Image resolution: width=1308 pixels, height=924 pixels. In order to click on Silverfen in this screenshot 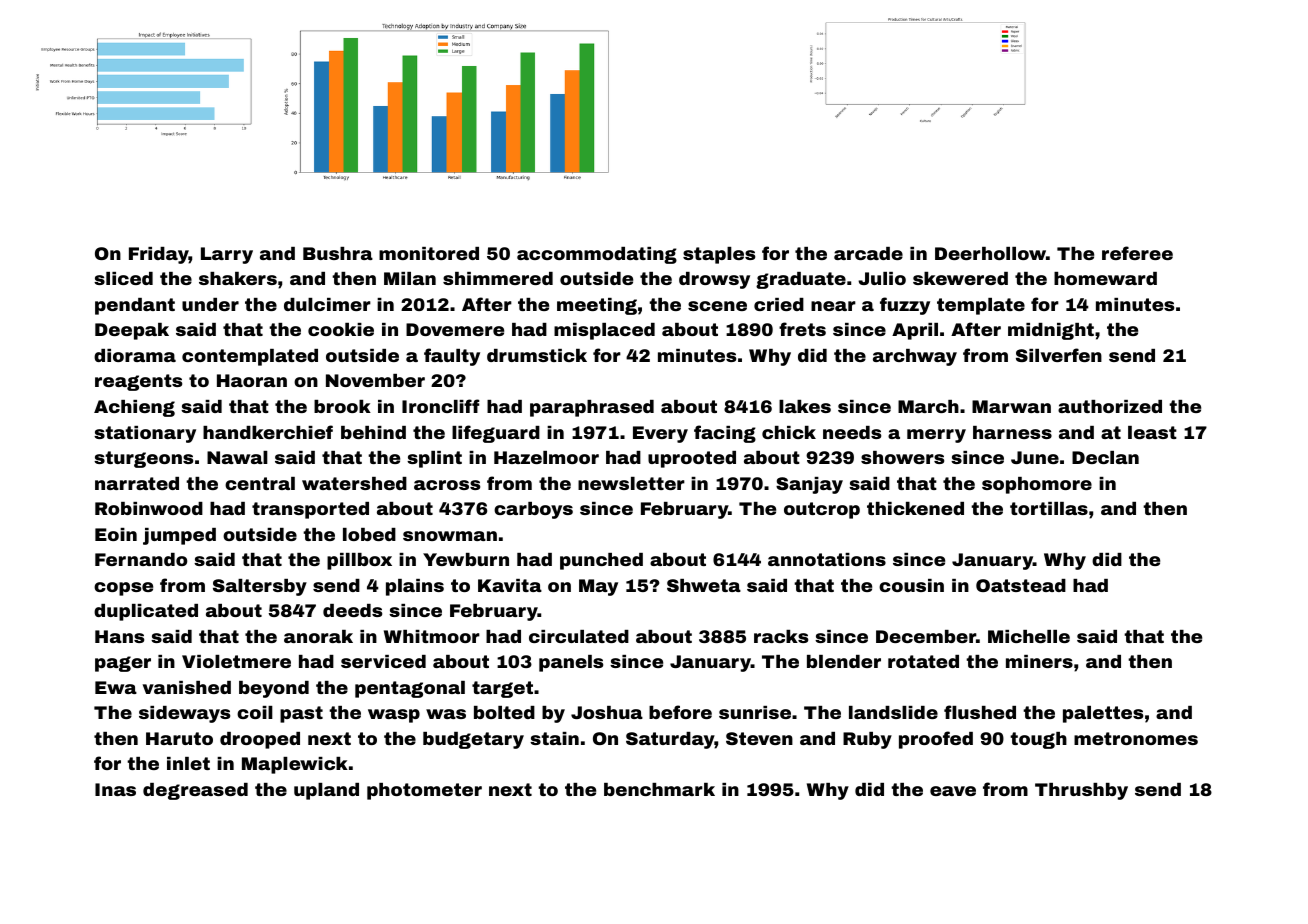, I will do `click(1059, 355)`.
